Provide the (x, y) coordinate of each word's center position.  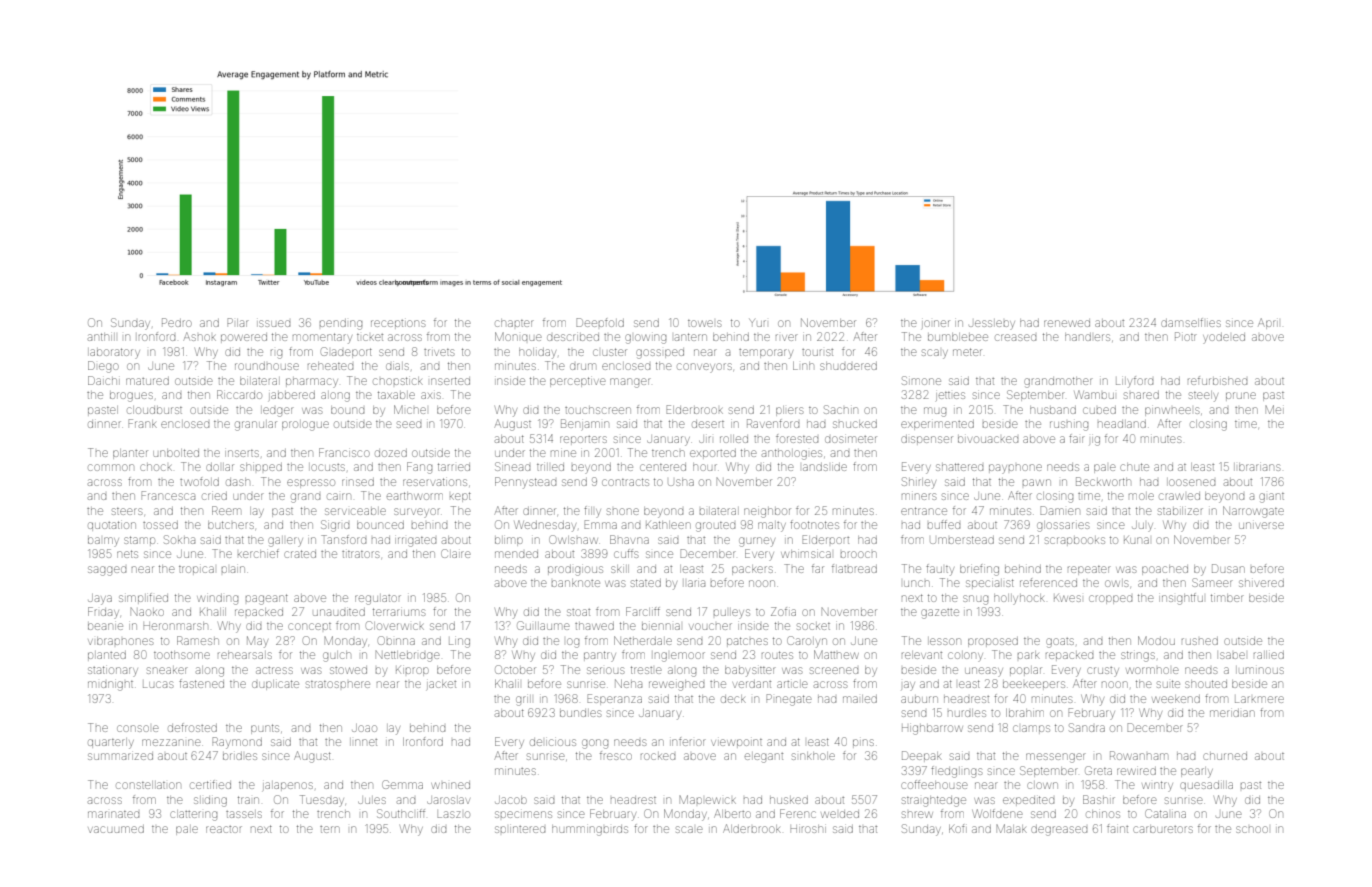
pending (341, 324)
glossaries (1063, 526)
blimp (509, 541)
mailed (860, 699)
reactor (224, 829)
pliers (789, 411)
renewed (1067, 323)
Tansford (343, 539)
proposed (993, 642)
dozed (391, 453)
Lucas (158, 684)
